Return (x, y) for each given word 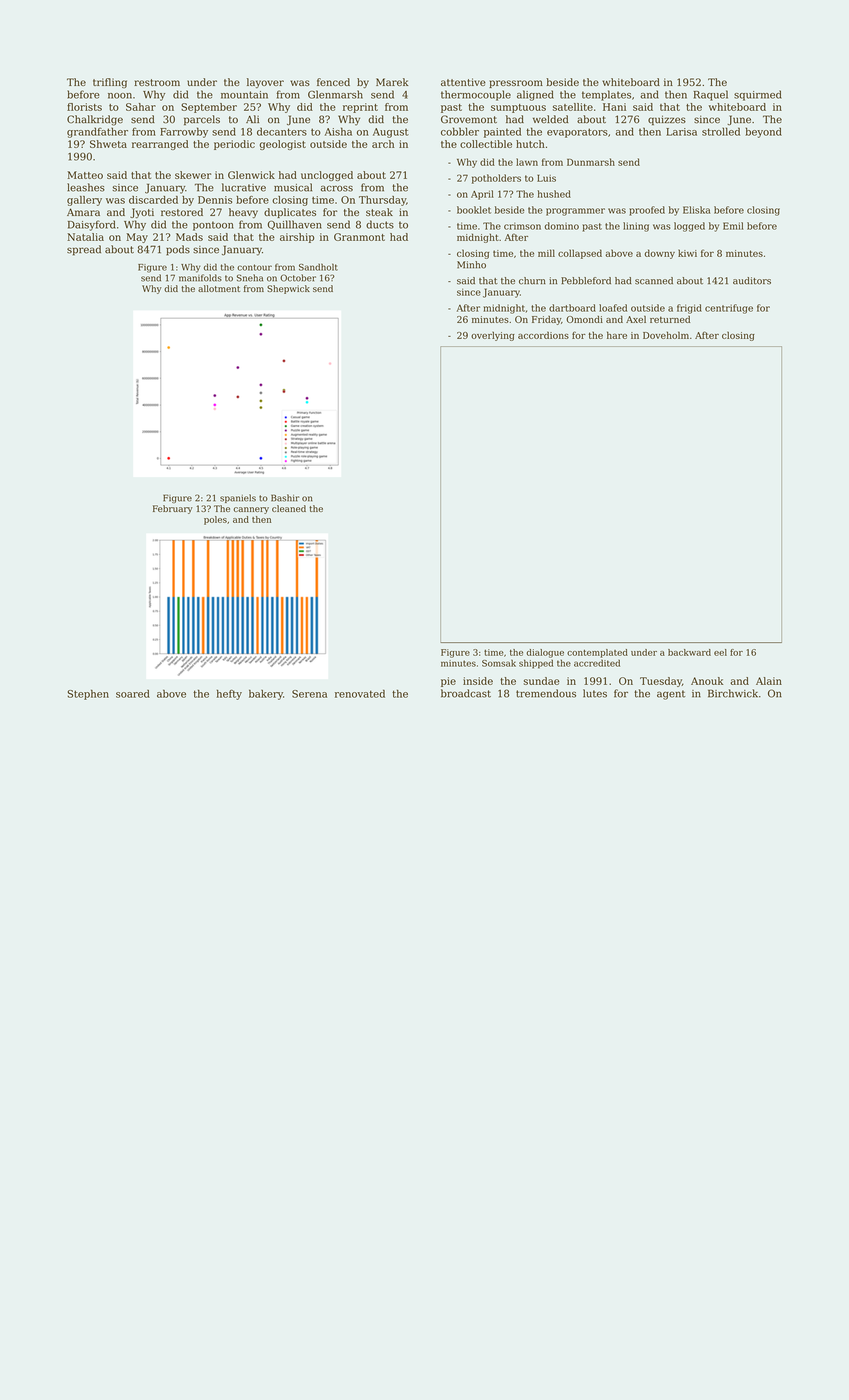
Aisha (338, 131)
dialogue (545, 653)
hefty (229, 695)
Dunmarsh (591, 162)
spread (84, 250)
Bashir (285, 498)
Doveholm (666, 335)
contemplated (597, 653)
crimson (522, 226)
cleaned (289, 508)
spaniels (238, 498)
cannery (251, 510)
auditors (752, 281)
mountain (244, 95)
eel (720, 652)
